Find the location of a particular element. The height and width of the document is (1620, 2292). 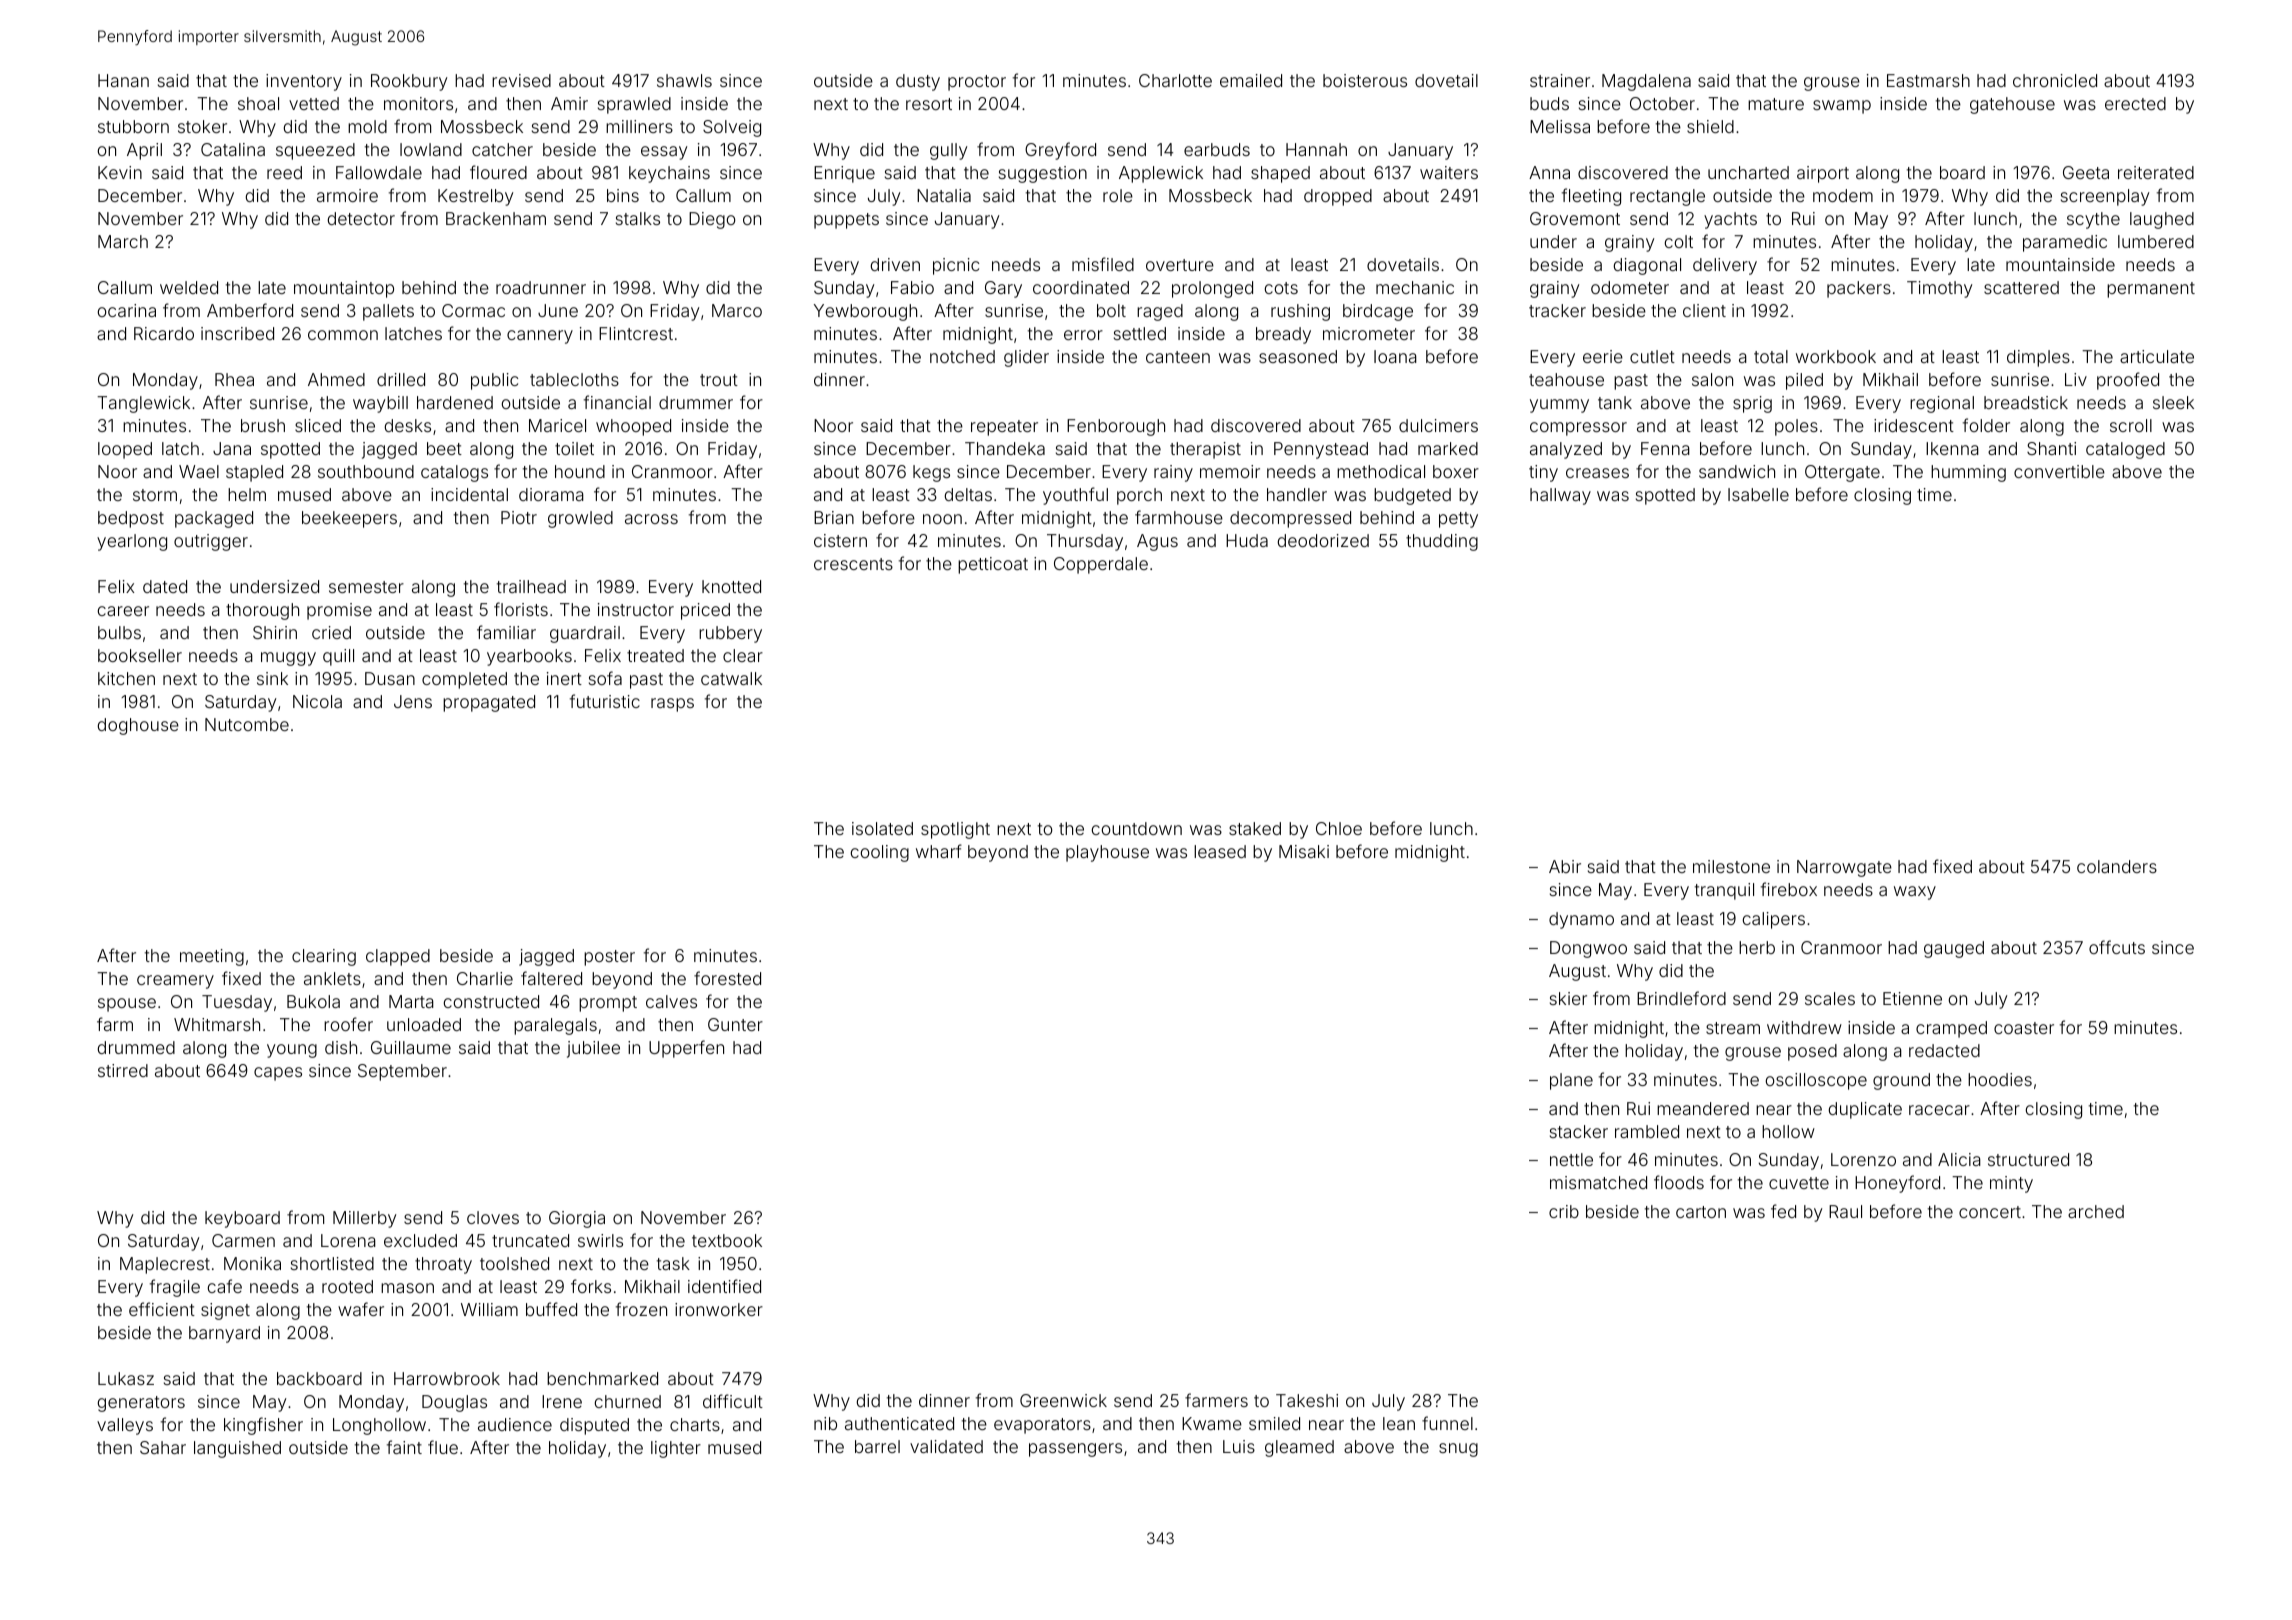

Luis is located at coordinates (1239, 1446).
